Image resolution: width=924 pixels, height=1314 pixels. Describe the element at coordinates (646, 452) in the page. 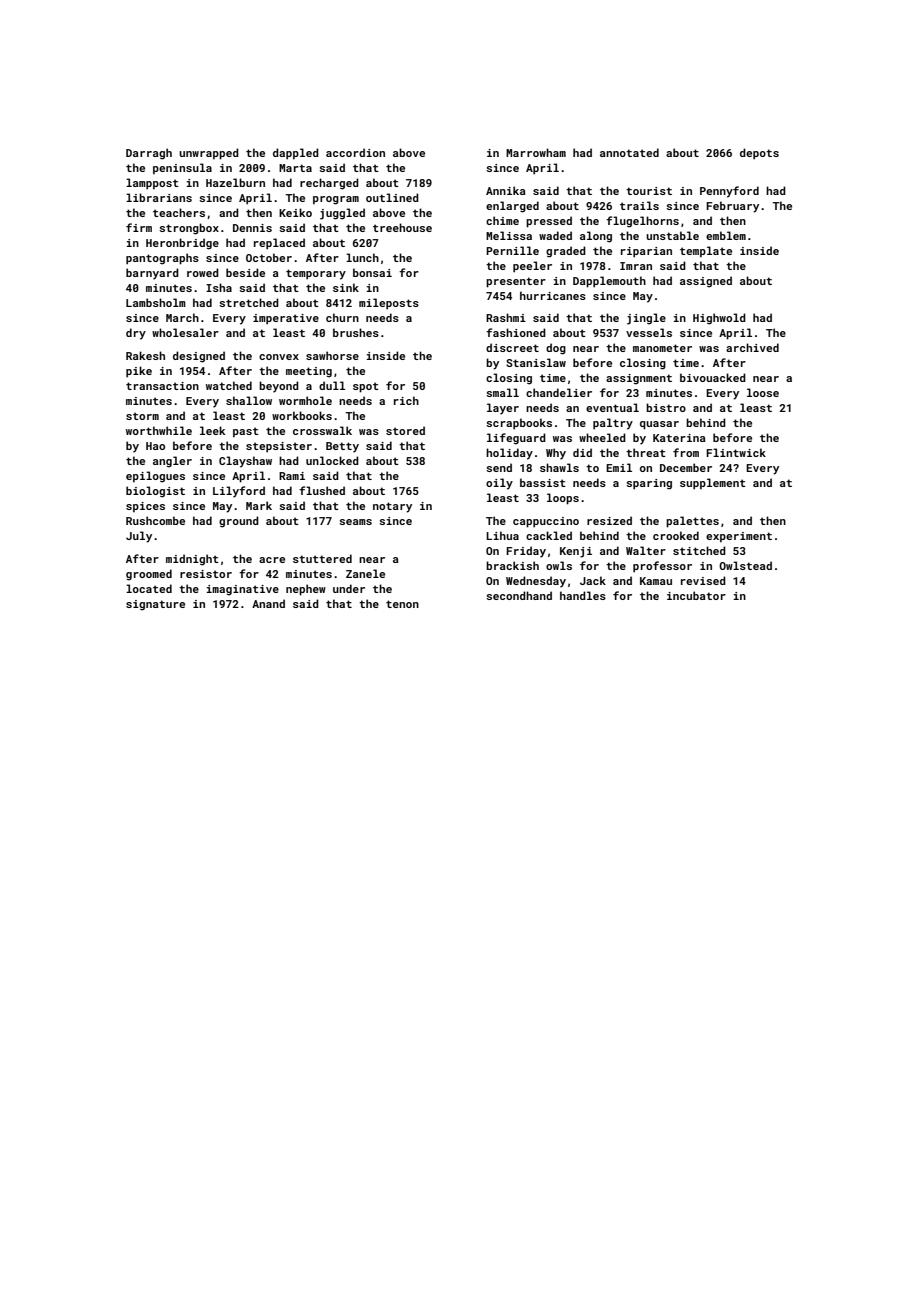

I see `threat` at that location.
